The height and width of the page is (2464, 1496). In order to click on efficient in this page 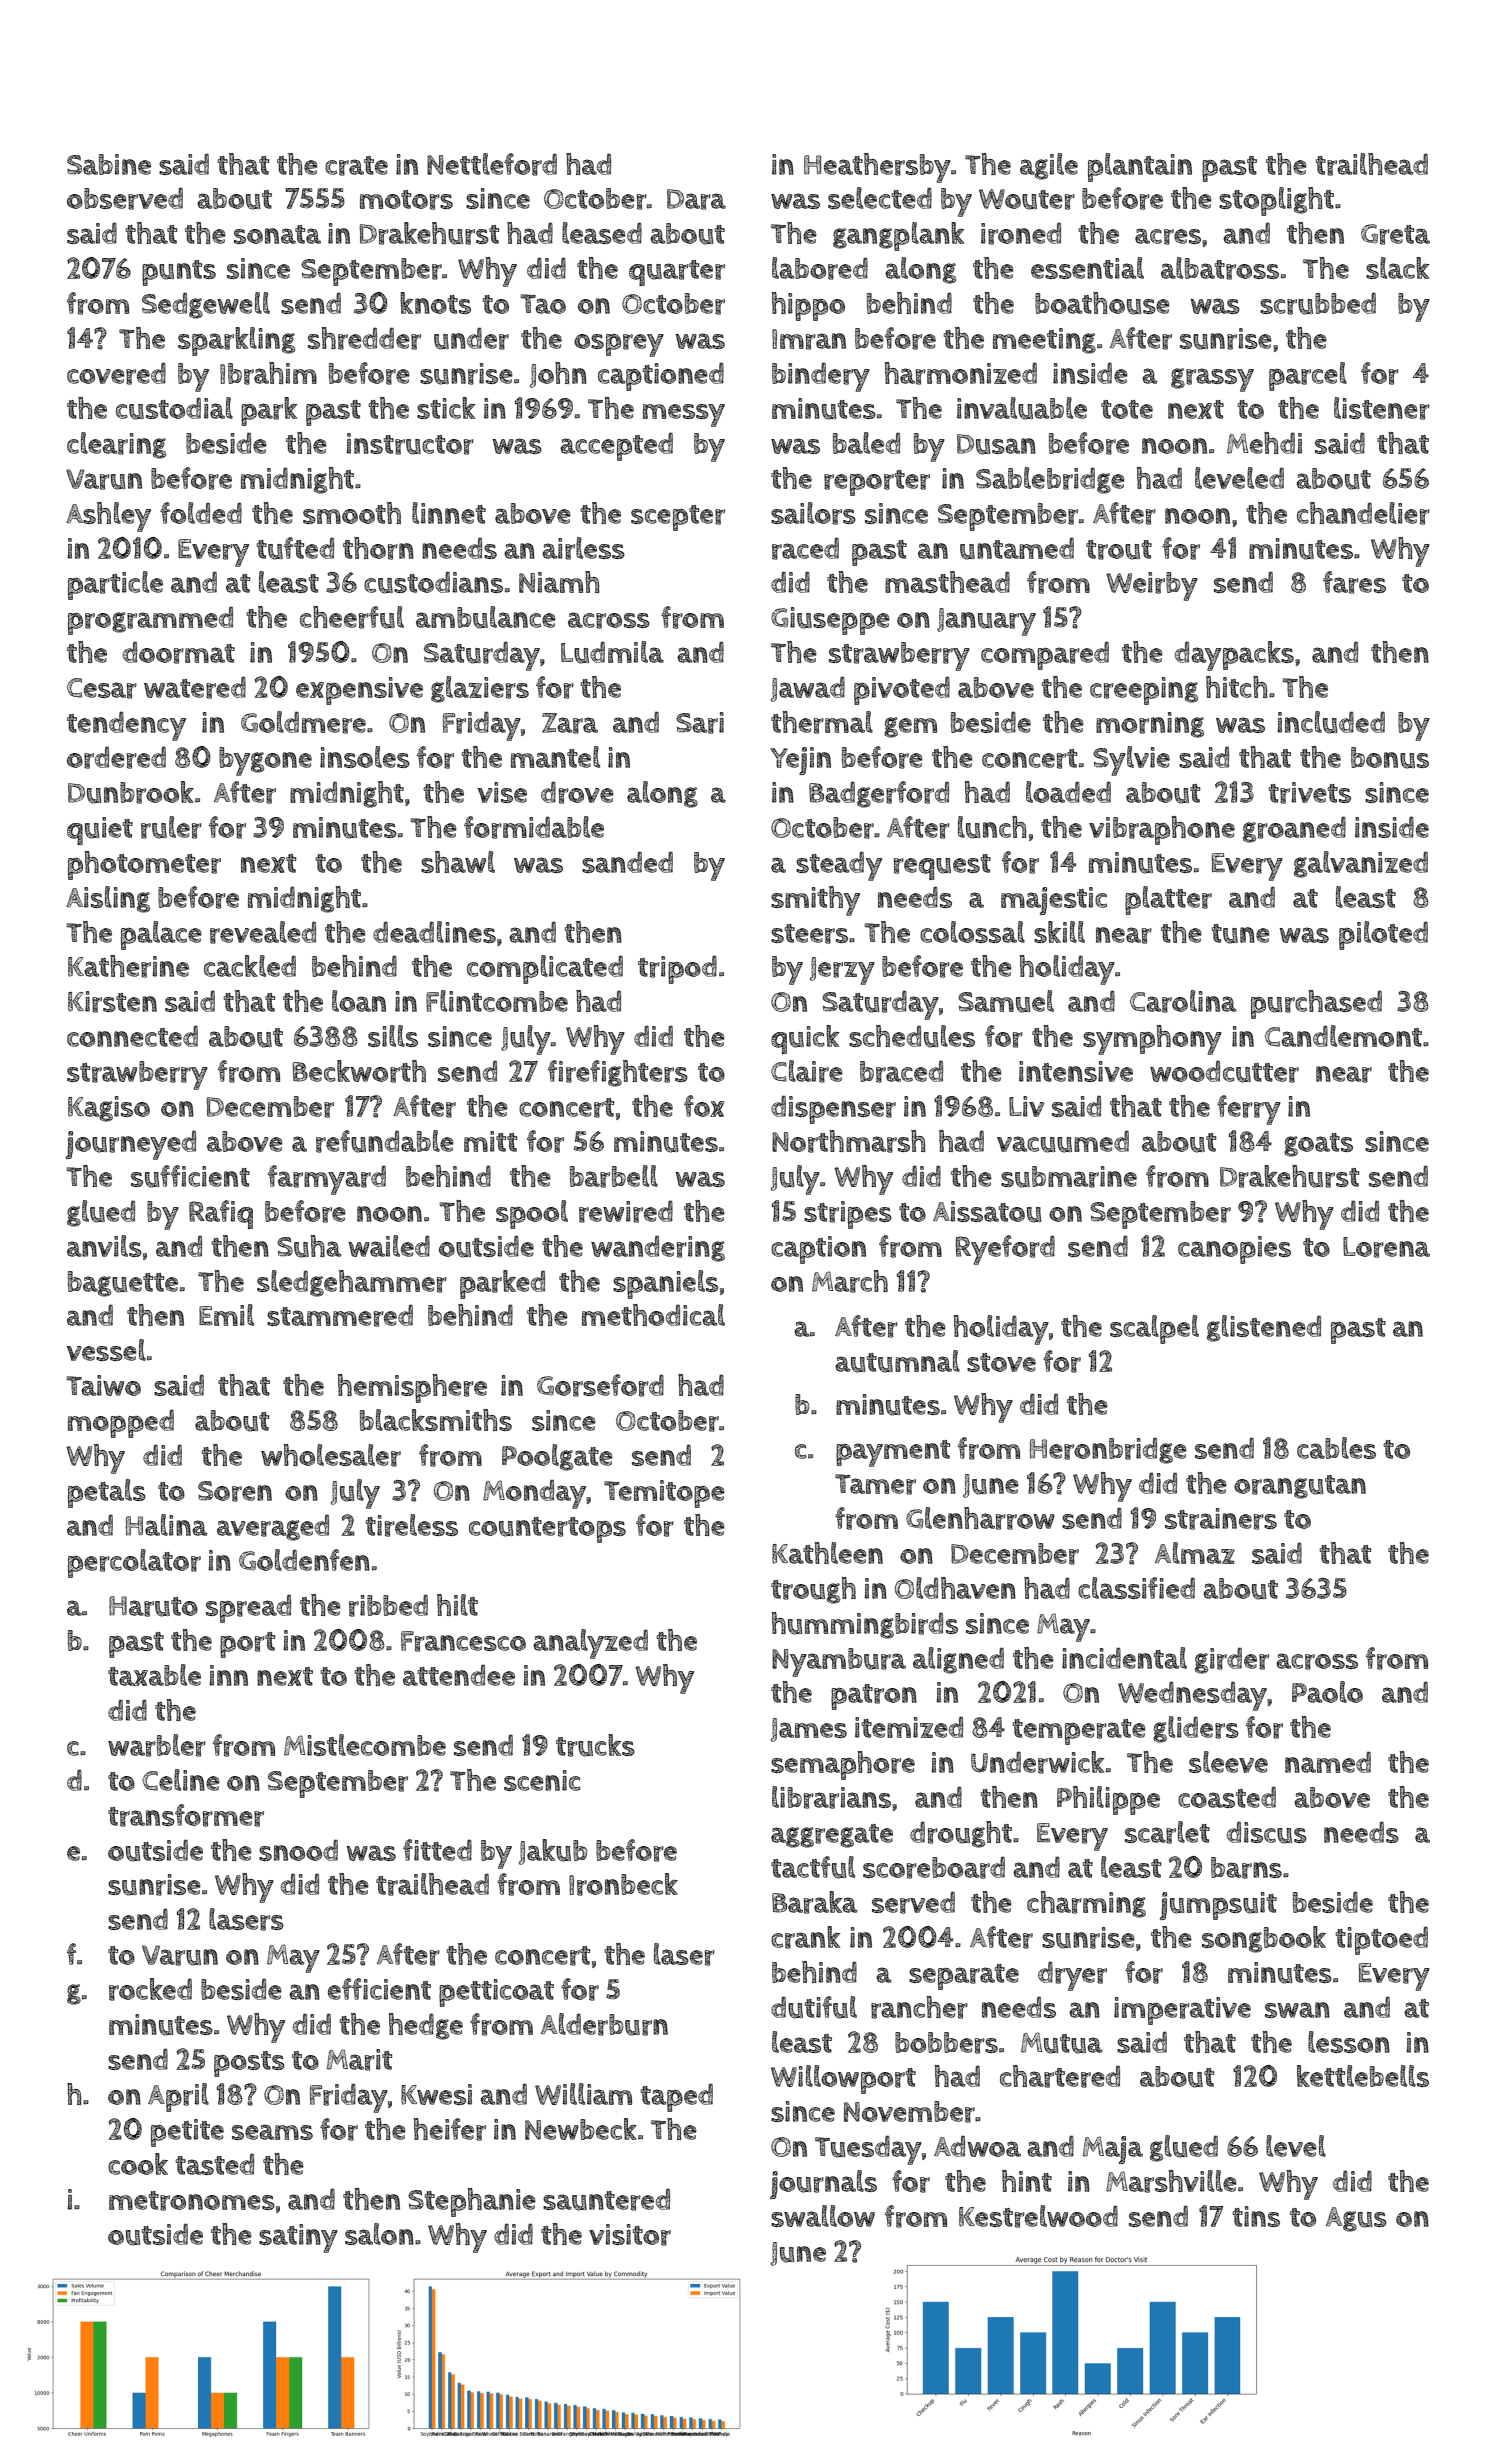, I will do `click(379, 1989)`.
